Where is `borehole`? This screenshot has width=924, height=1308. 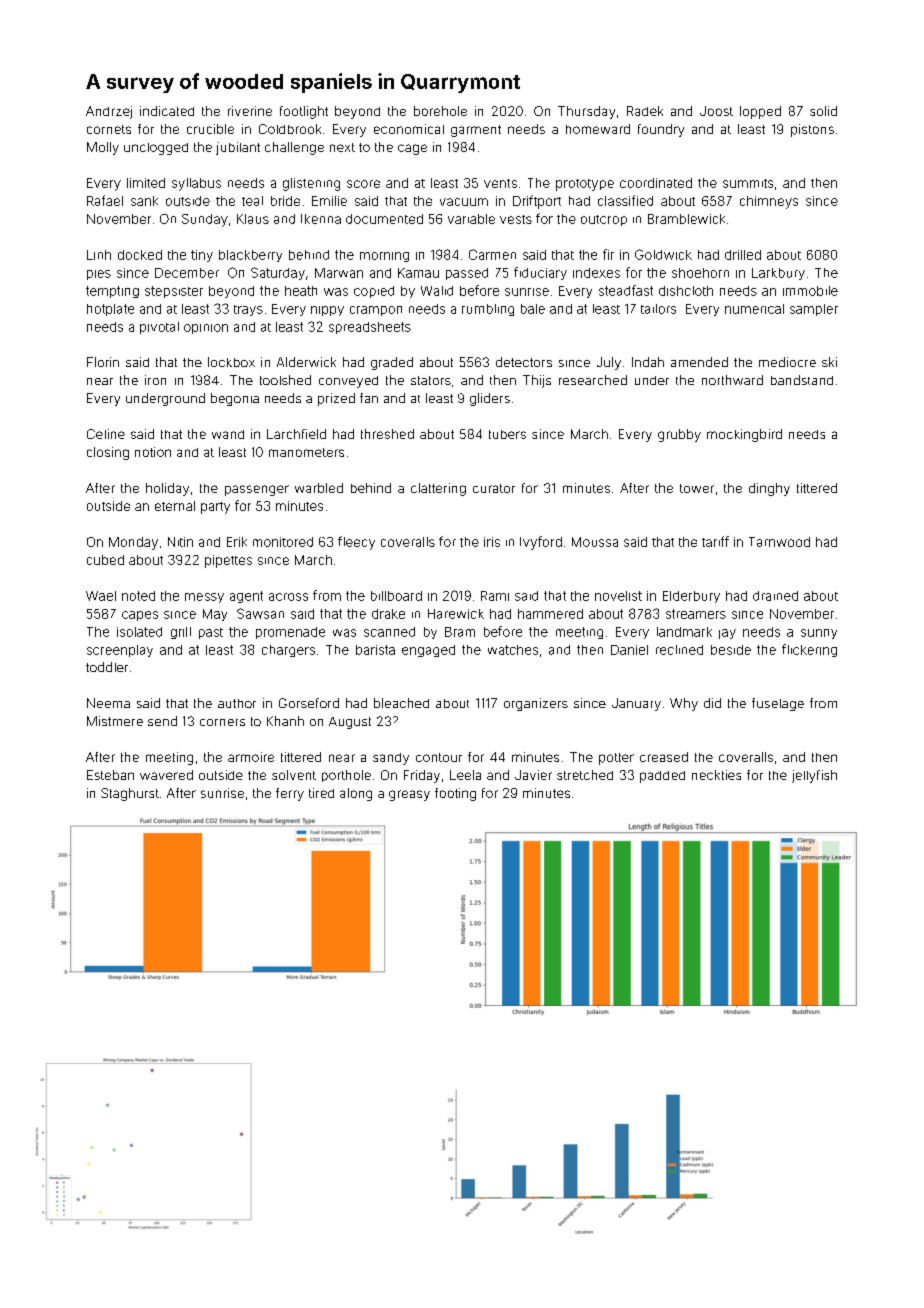
borehole is located at coordinates (440, 111).
